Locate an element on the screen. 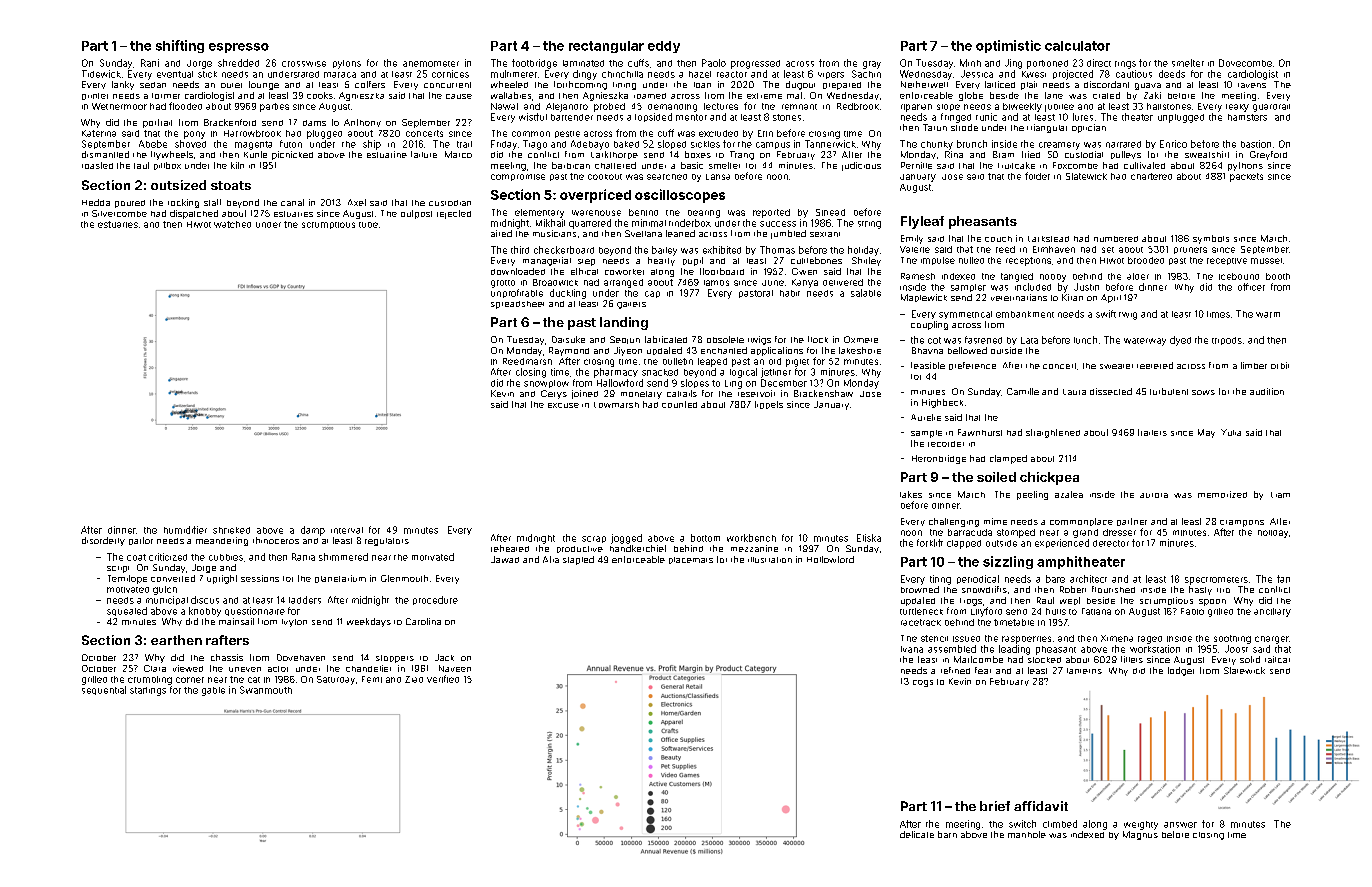  sequential is located at coordinates (104, 690).
